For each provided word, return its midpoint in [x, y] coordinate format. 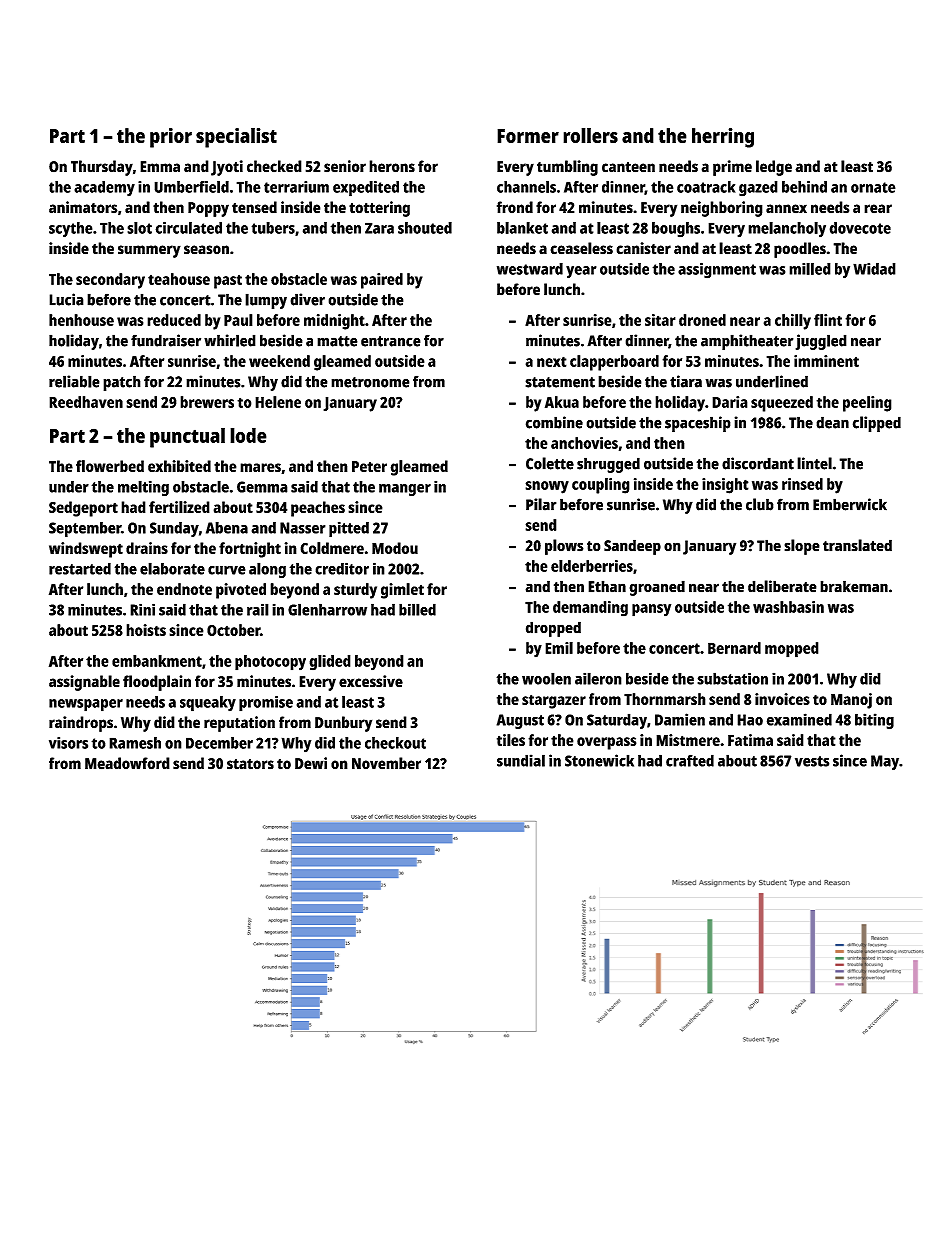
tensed [254, 207]
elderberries [592, 566]
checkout [395, 743]
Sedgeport [83, 509]
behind [804, 186]
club [760, 504]
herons [392, 166]
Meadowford [127, 763]
